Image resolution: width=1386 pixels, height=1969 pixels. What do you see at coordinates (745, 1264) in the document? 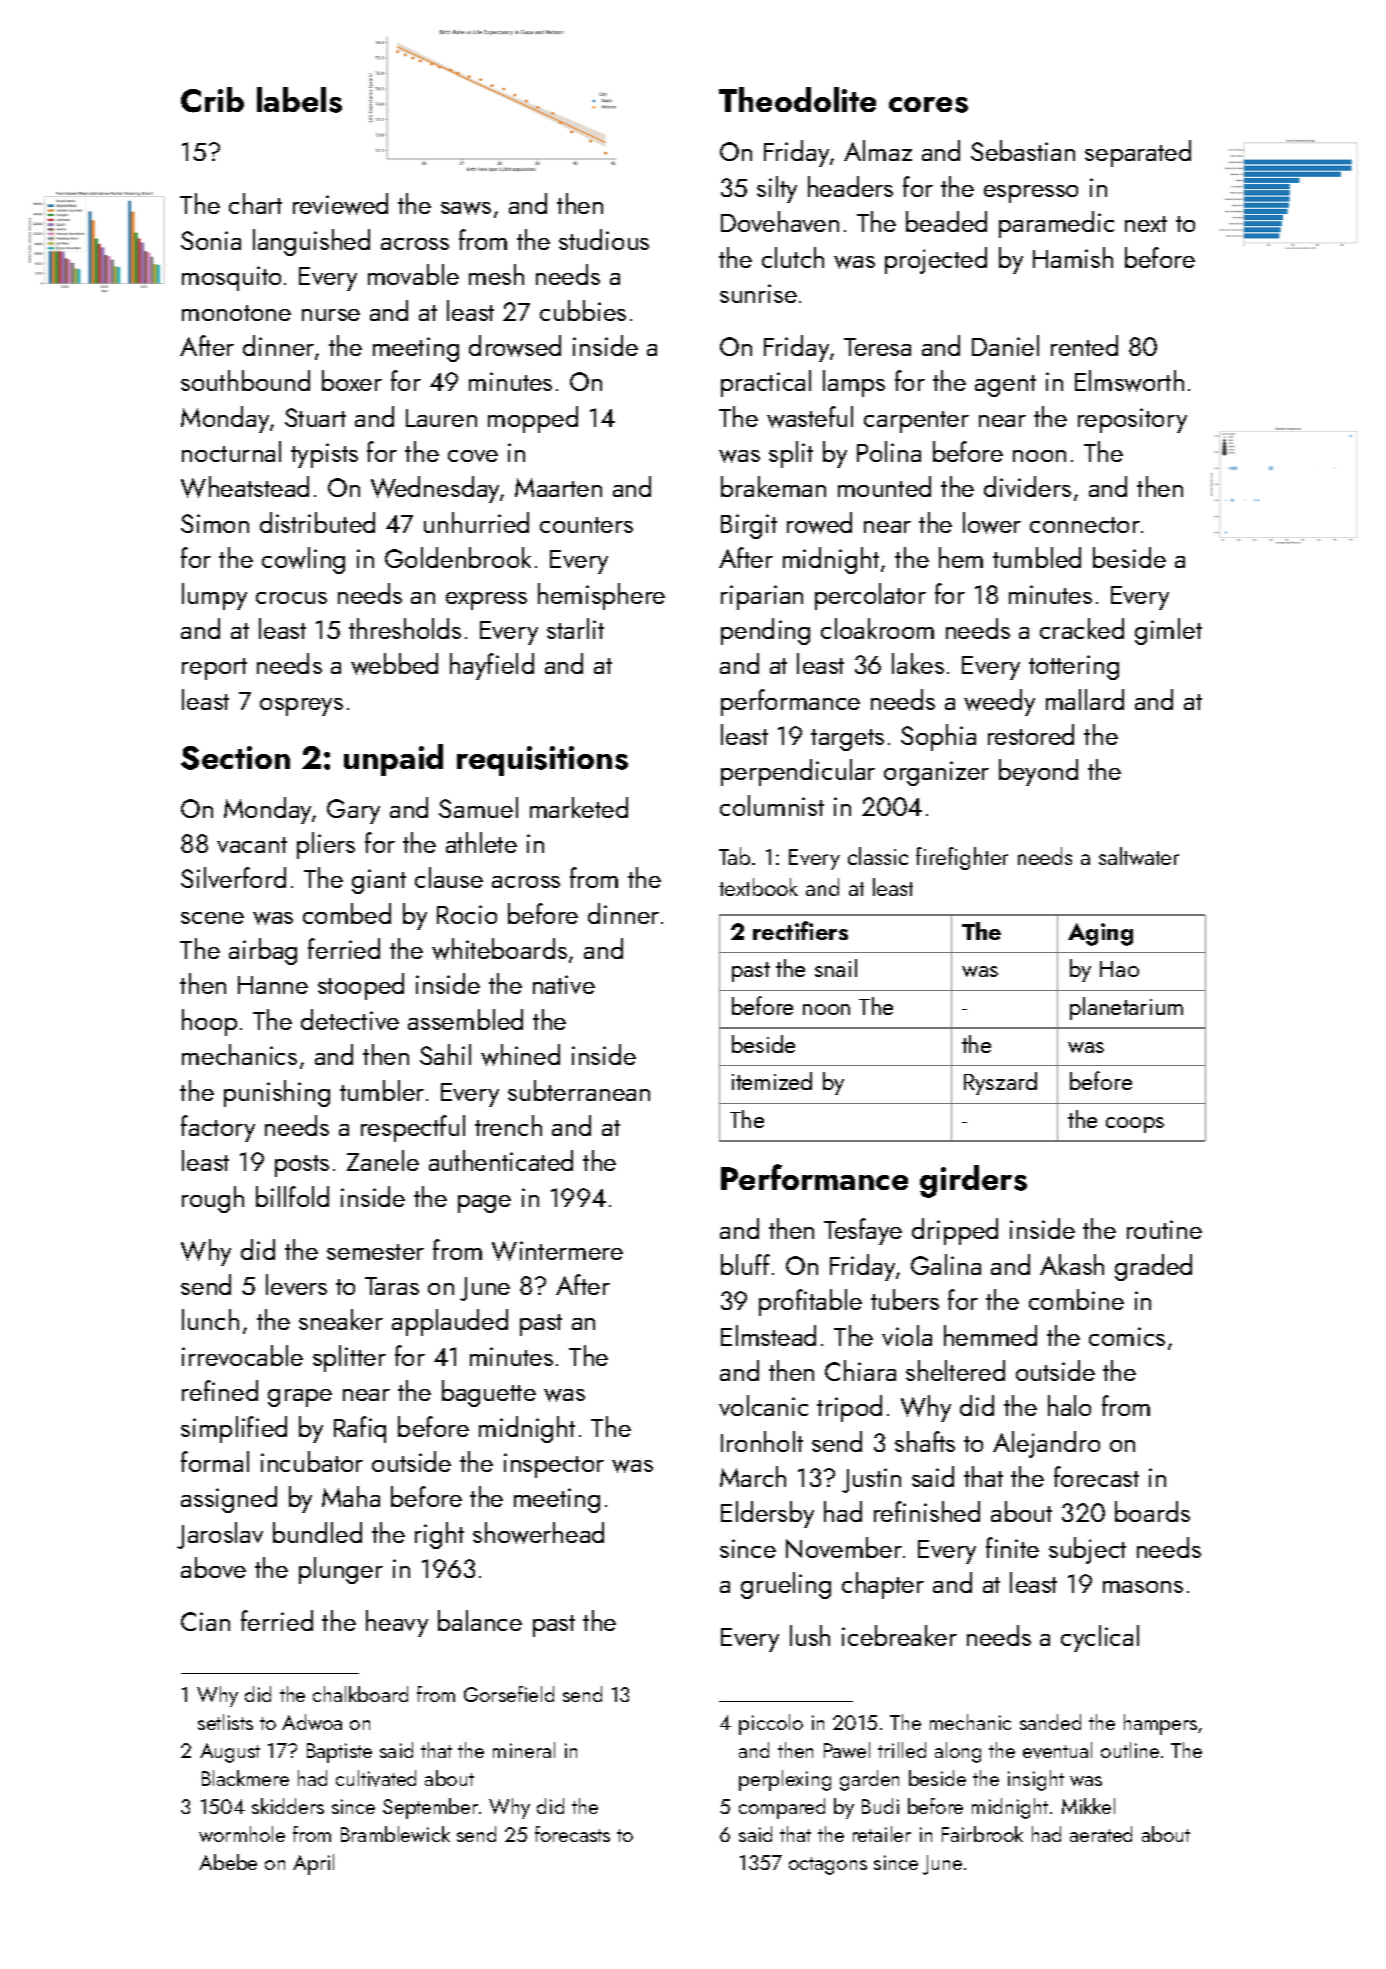
I see `bluff` at bounding box center [745, 1264].
